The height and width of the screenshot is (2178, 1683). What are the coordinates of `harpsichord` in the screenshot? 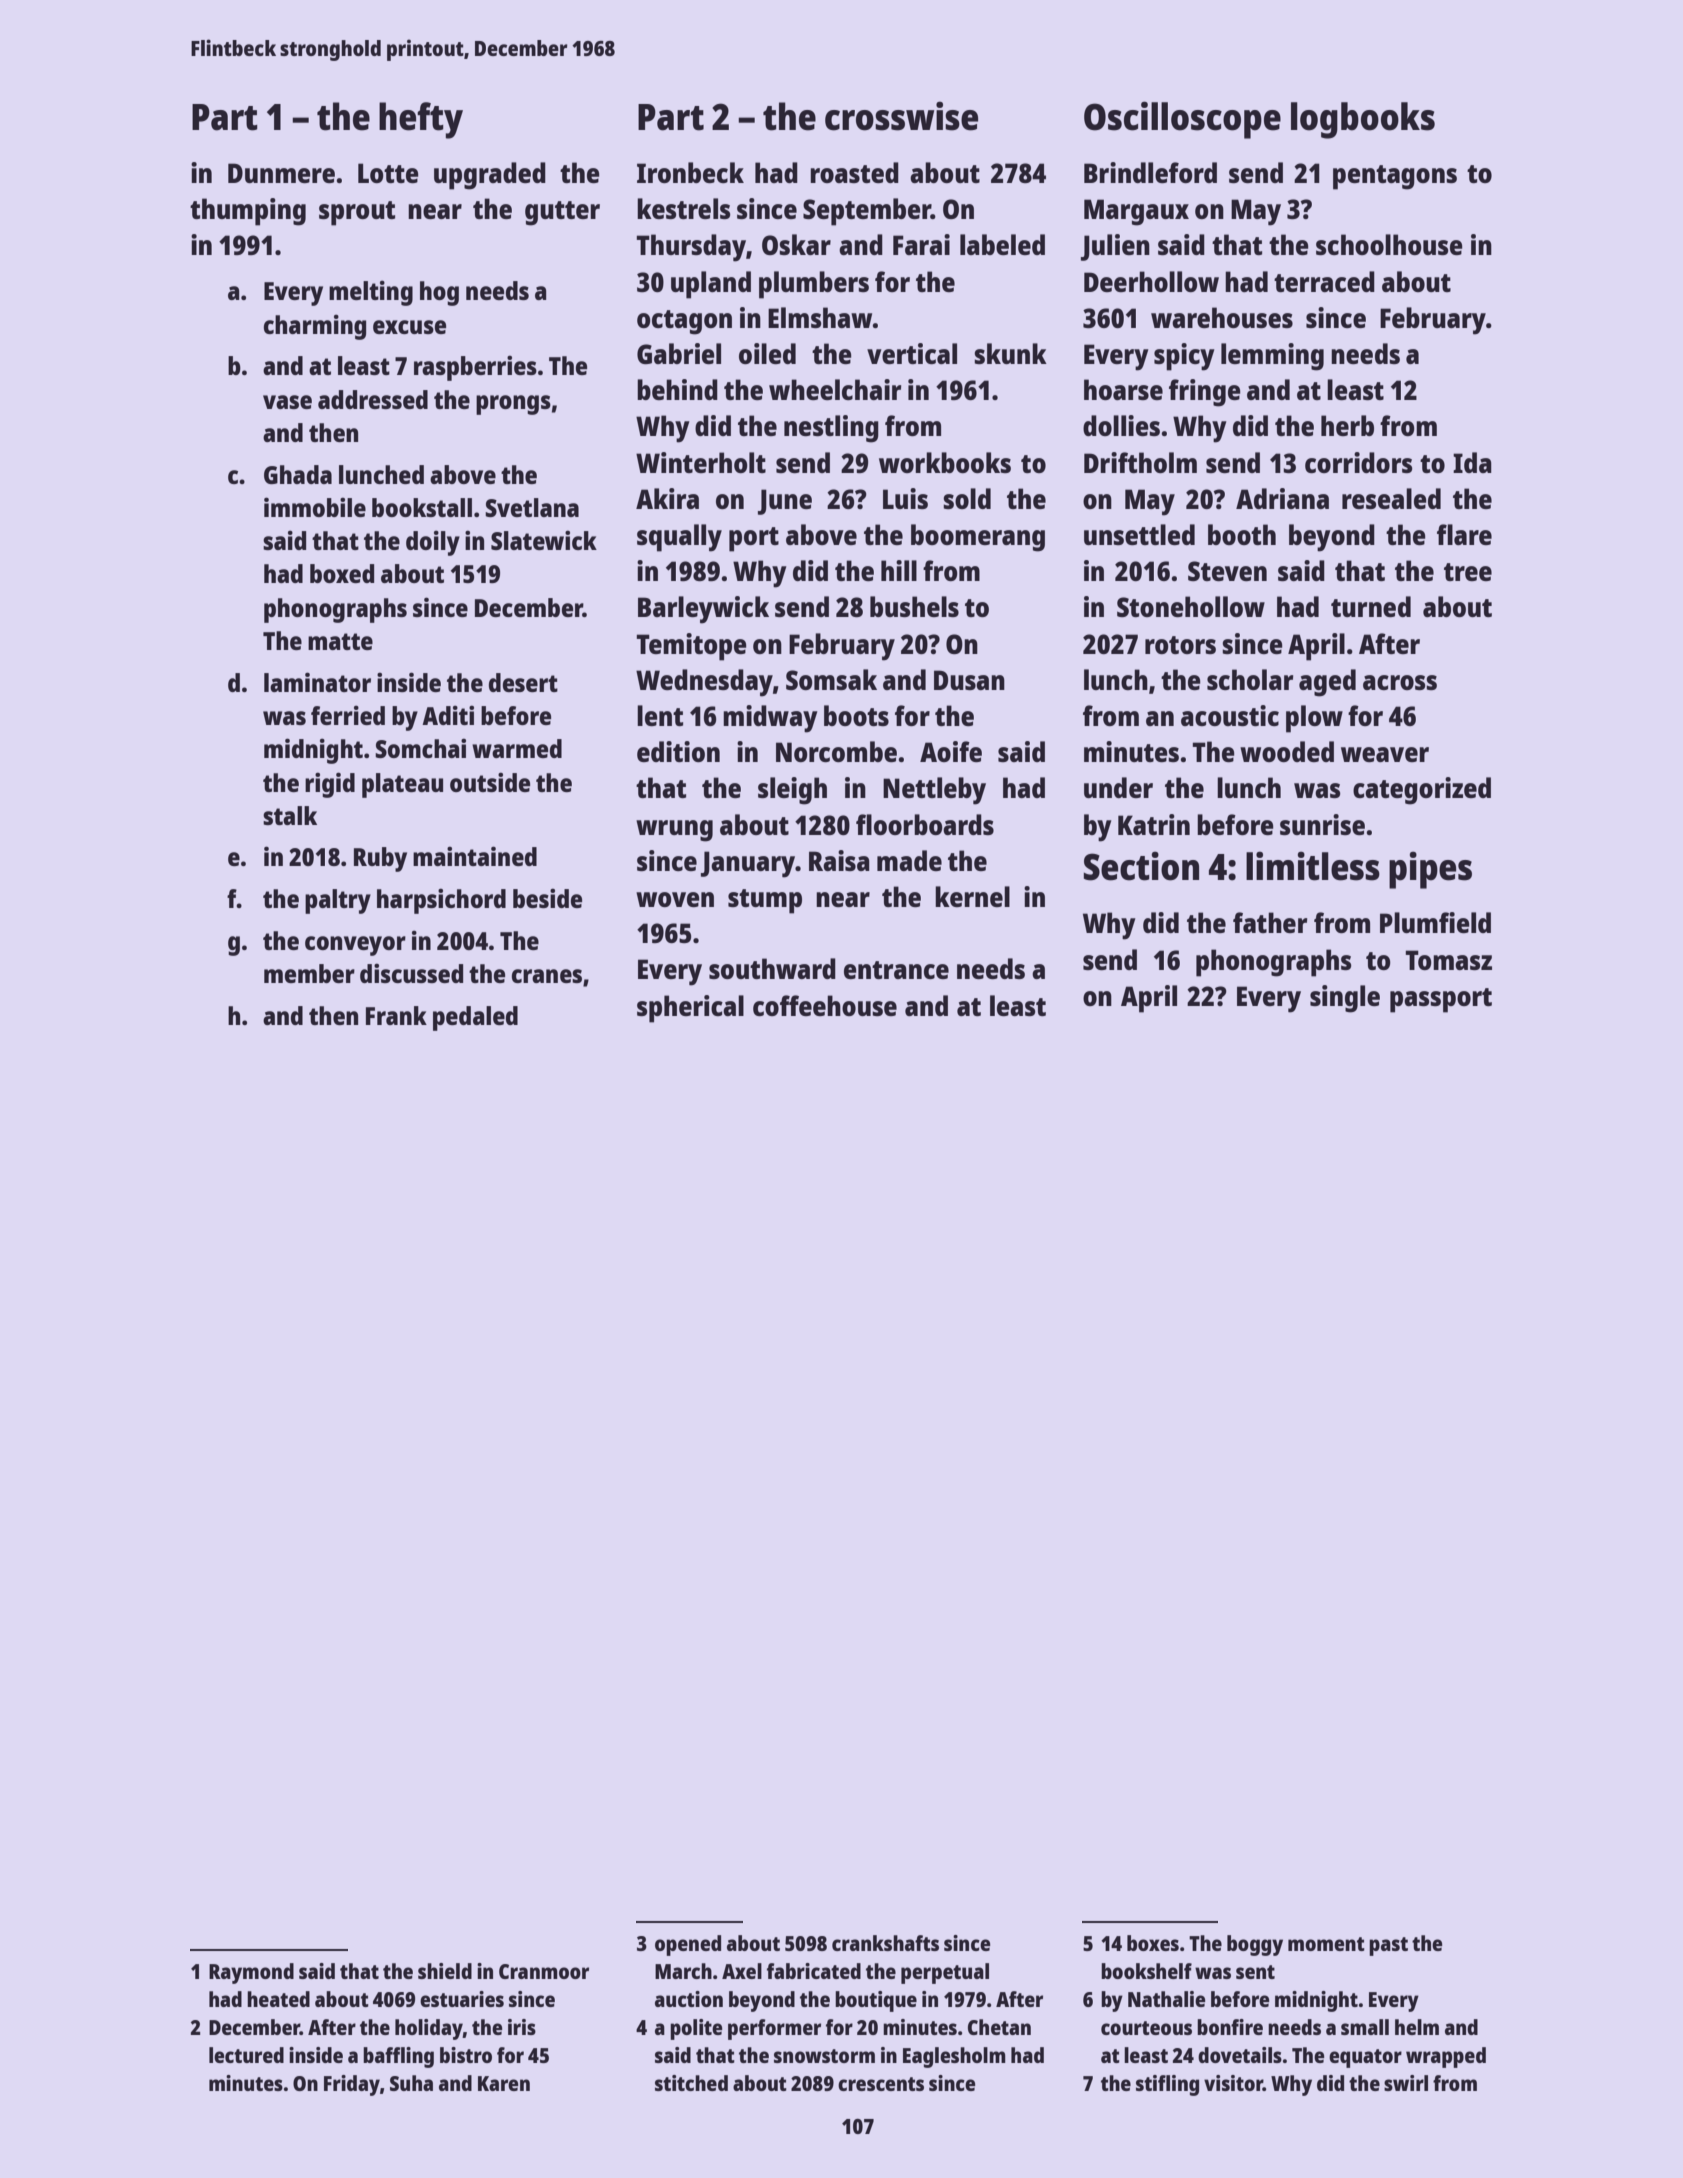 It's located at (441, 901).
